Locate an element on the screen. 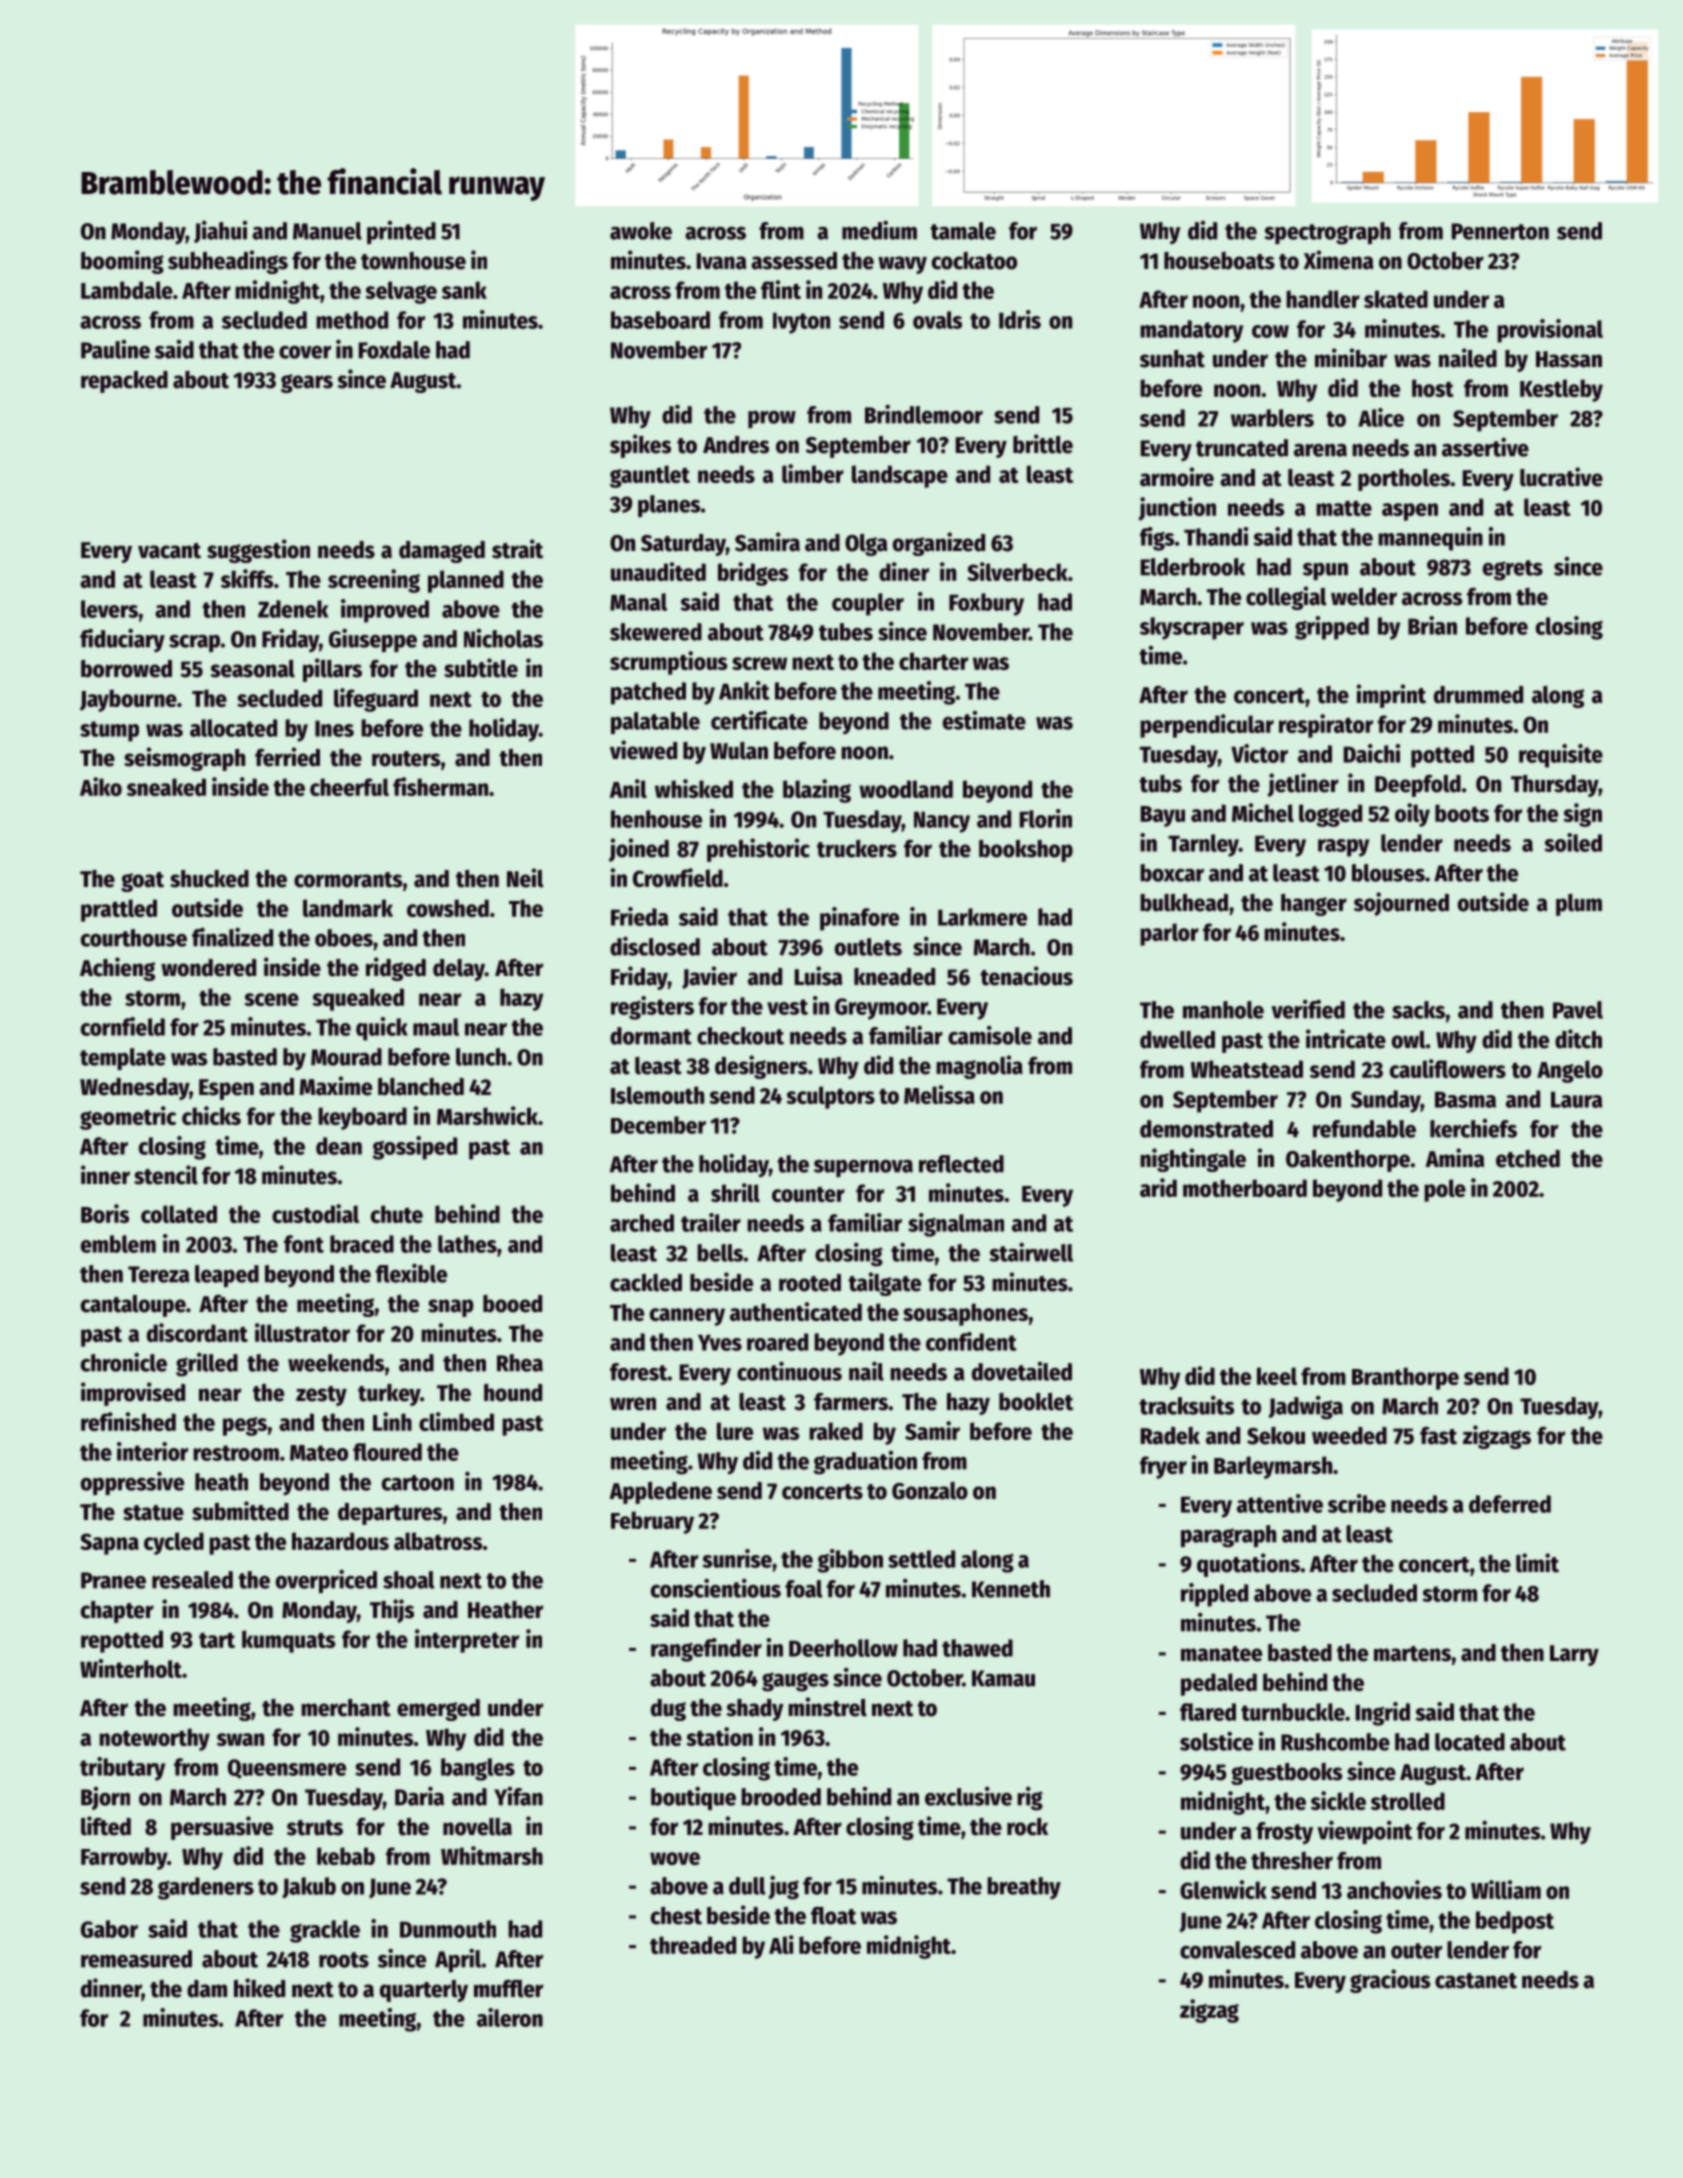 This screenshot has height=2178, width=1683. Pennerton is located at coordinates (1500, 231).
